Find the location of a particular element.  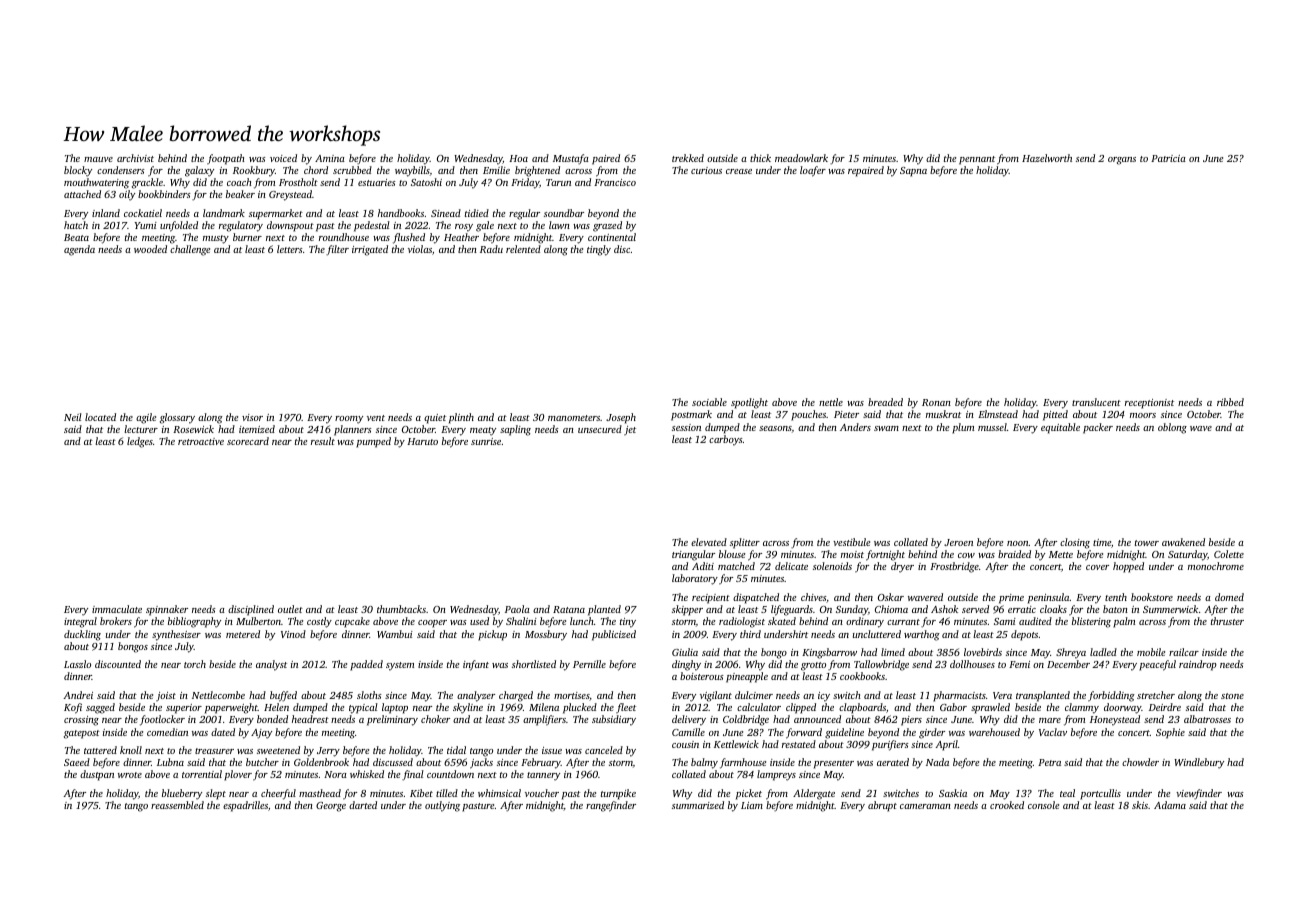

Ronan is located at coordinates (936, 402).
